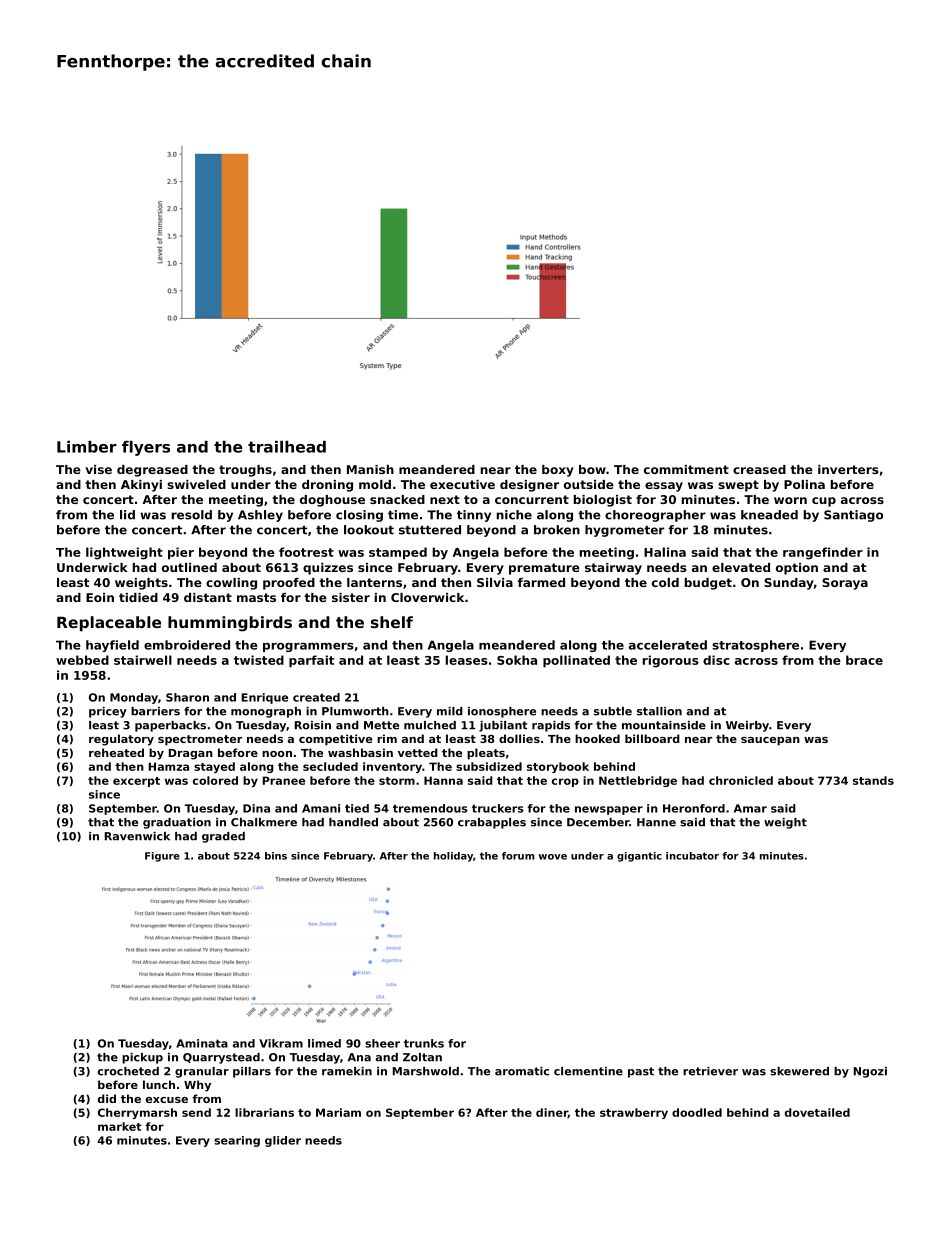 The image size is (952, 1233). Describe the element at coordinates (759, 469) in the document. I see `creased` at that location.
